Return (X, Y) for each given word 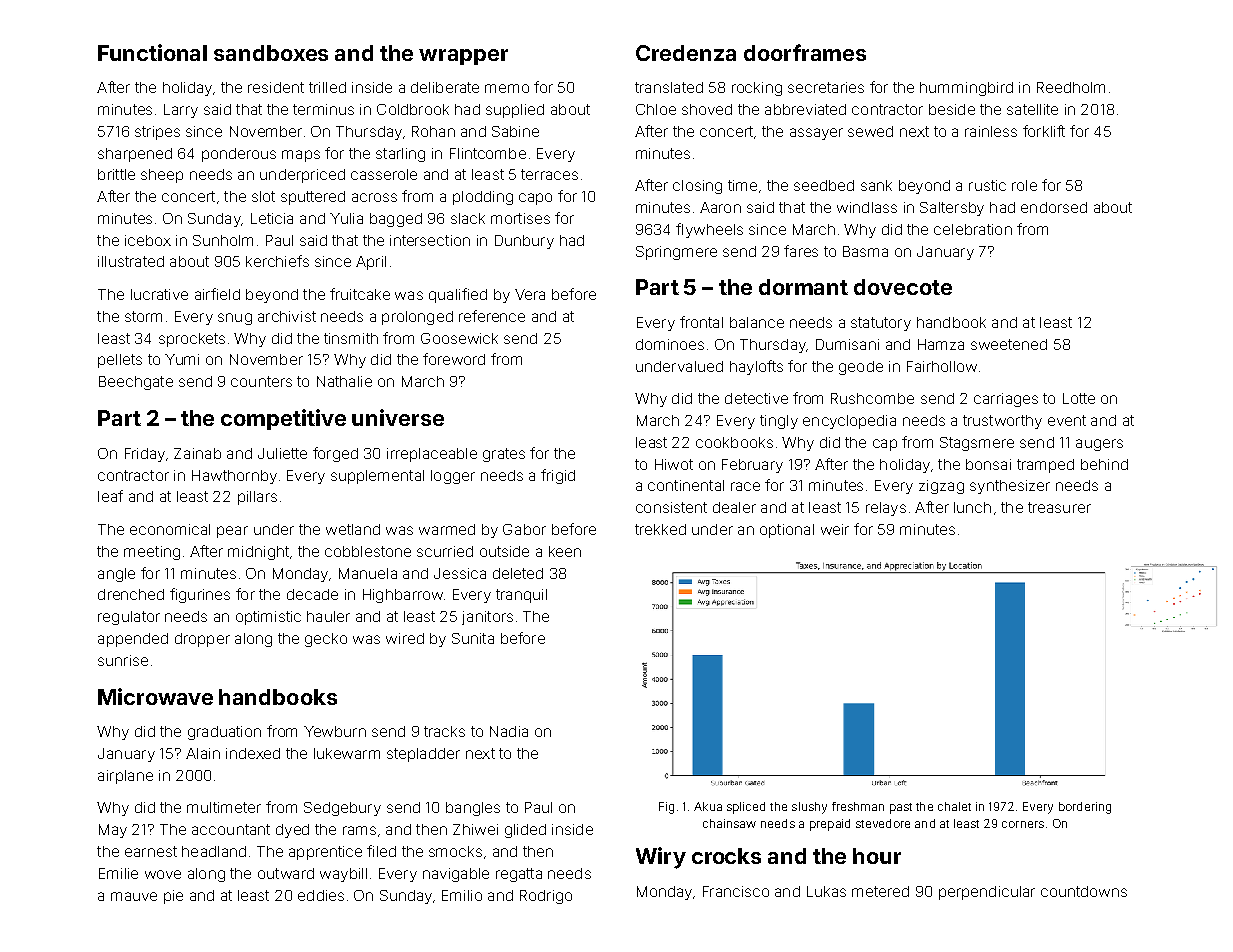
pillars (257, 498)
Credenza (686, 53)
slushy (809, 808)
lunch (972, 507)
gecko (326, 640)
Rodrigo (546, 897)
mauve (134, 896)
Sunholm (223, 240)
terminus (323, 109)
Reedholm (1071, 87)
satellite (1032, 109)
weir (835, 529)
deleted (518, 573)
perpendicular (987, 893)
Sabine (515, 131)
